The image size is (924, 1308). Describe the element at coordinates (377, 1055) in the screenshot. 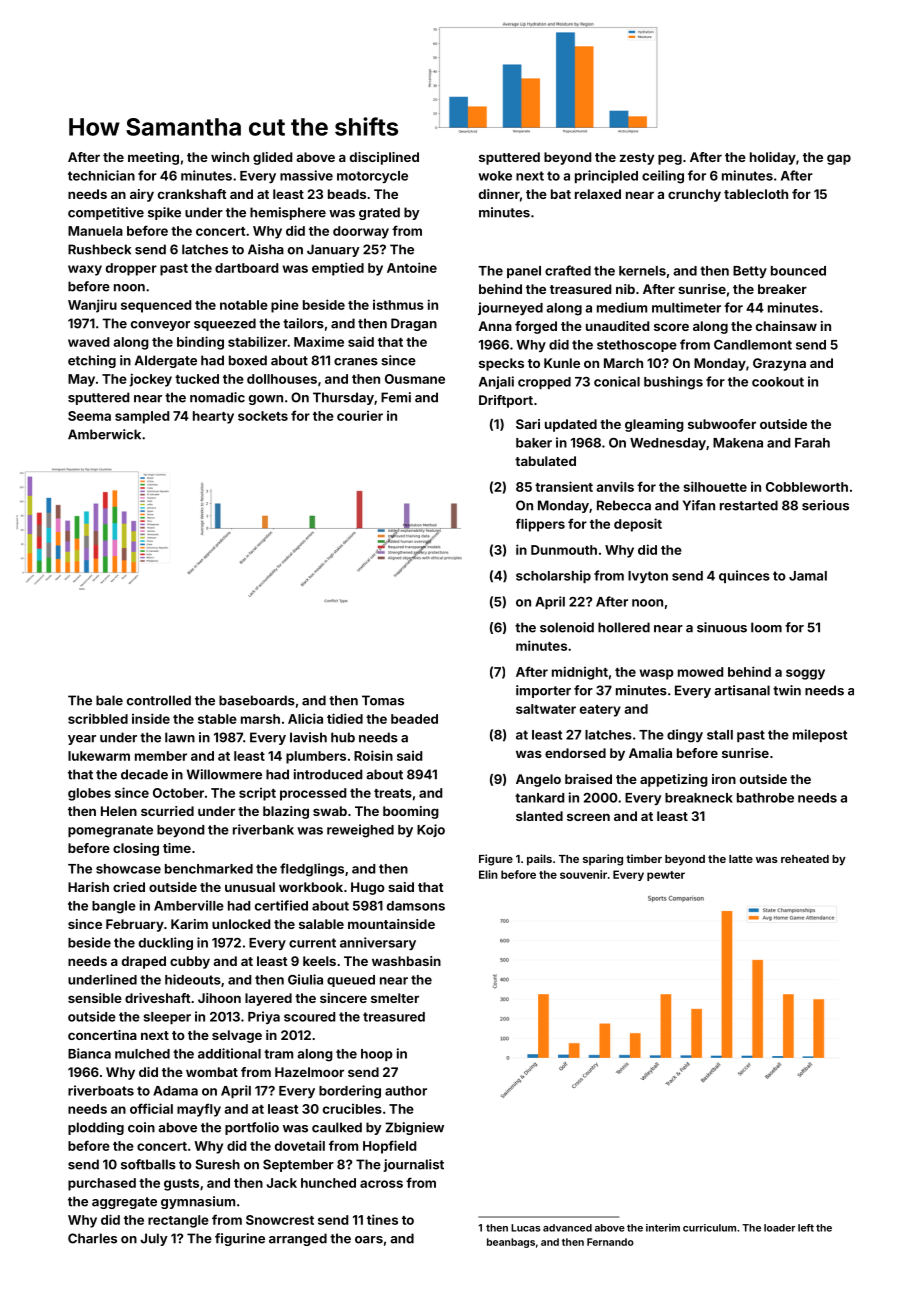

I see `hoop` at that location.
